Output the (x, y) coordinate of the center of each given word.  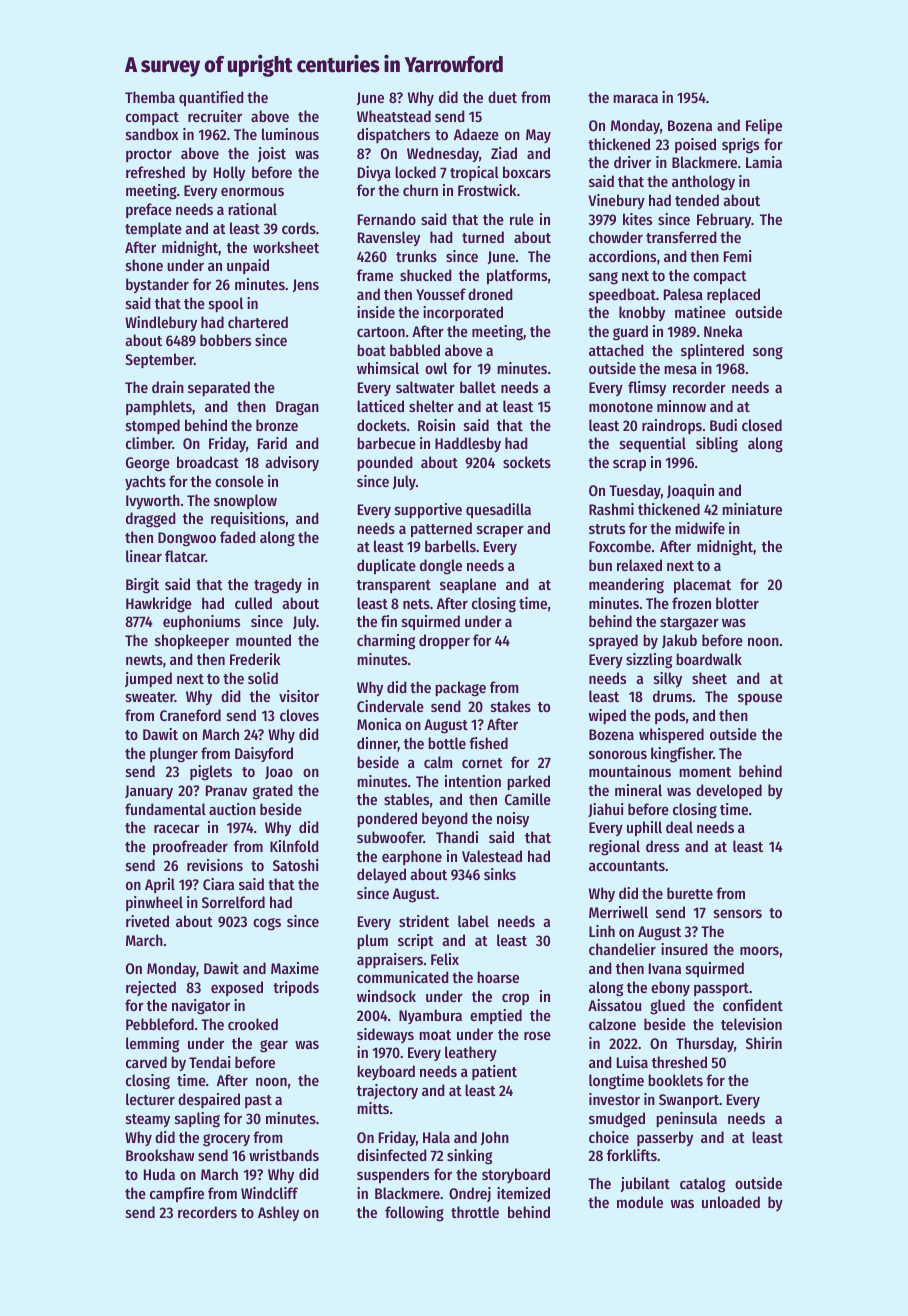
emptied (496, 1016)
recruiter (215, 116)
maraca (635, 99)
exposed (237, 988)
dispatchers (393, 135)
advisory (292, 463)
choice (609, 1137)
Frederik (255, 659)
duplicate (386, 566)
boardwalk (709, 659)
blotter (737, 603)
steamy (148, 1120)
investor (614, 1099)
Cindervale (390, 706)
